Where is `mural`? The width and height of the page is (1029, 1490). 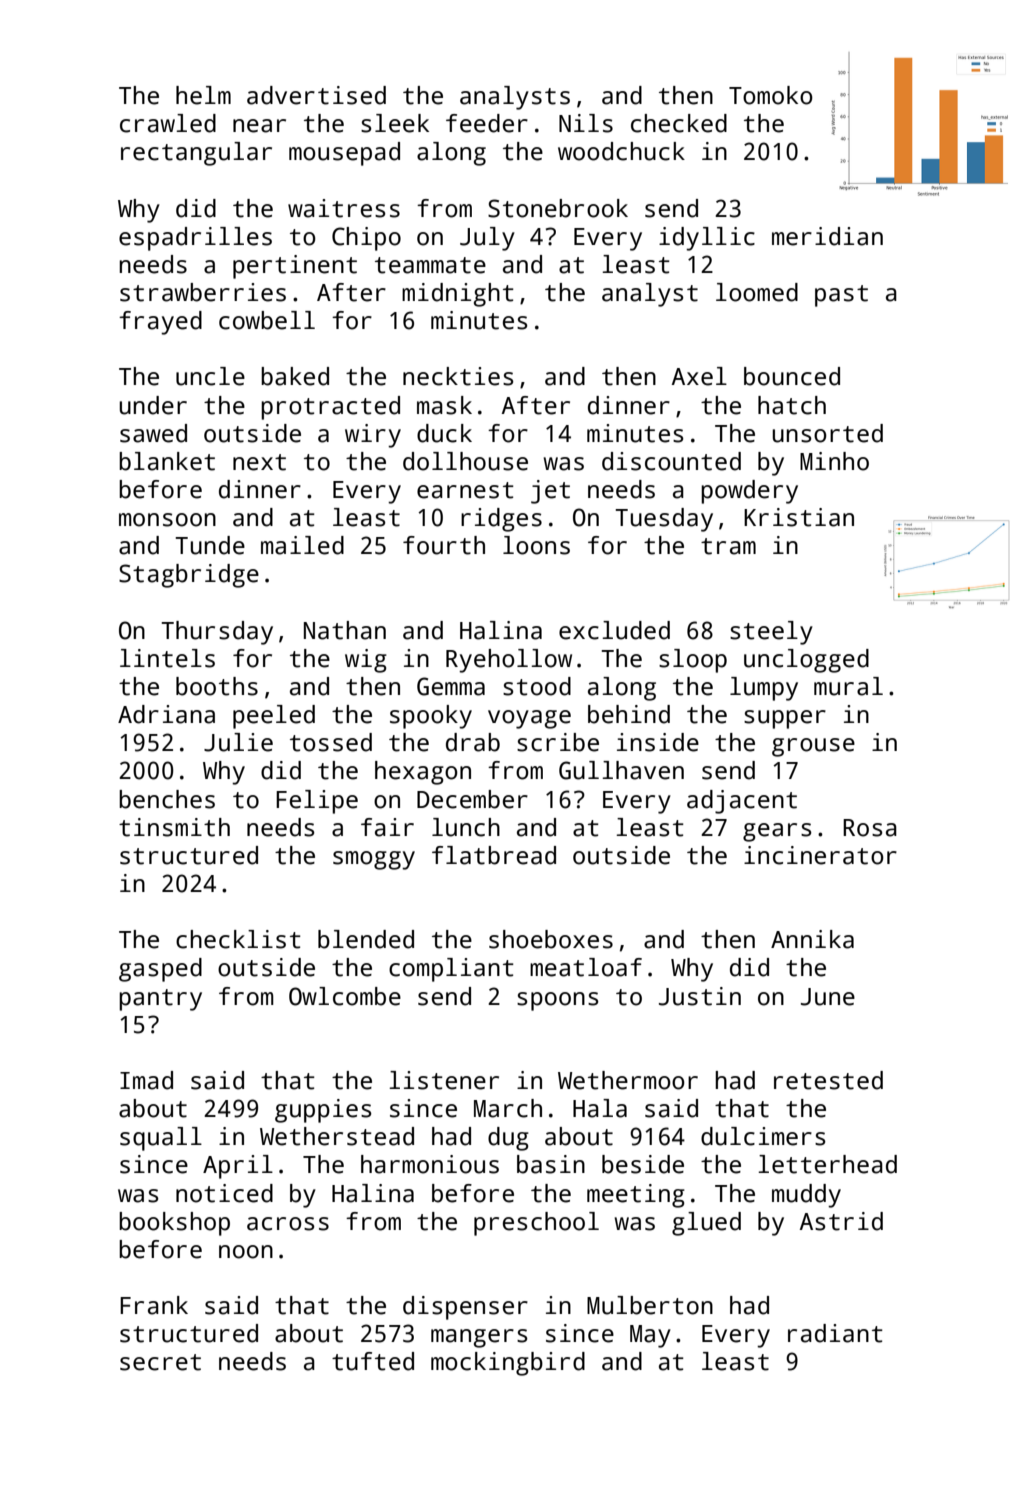 mural is located at coordinates (848, 686).
